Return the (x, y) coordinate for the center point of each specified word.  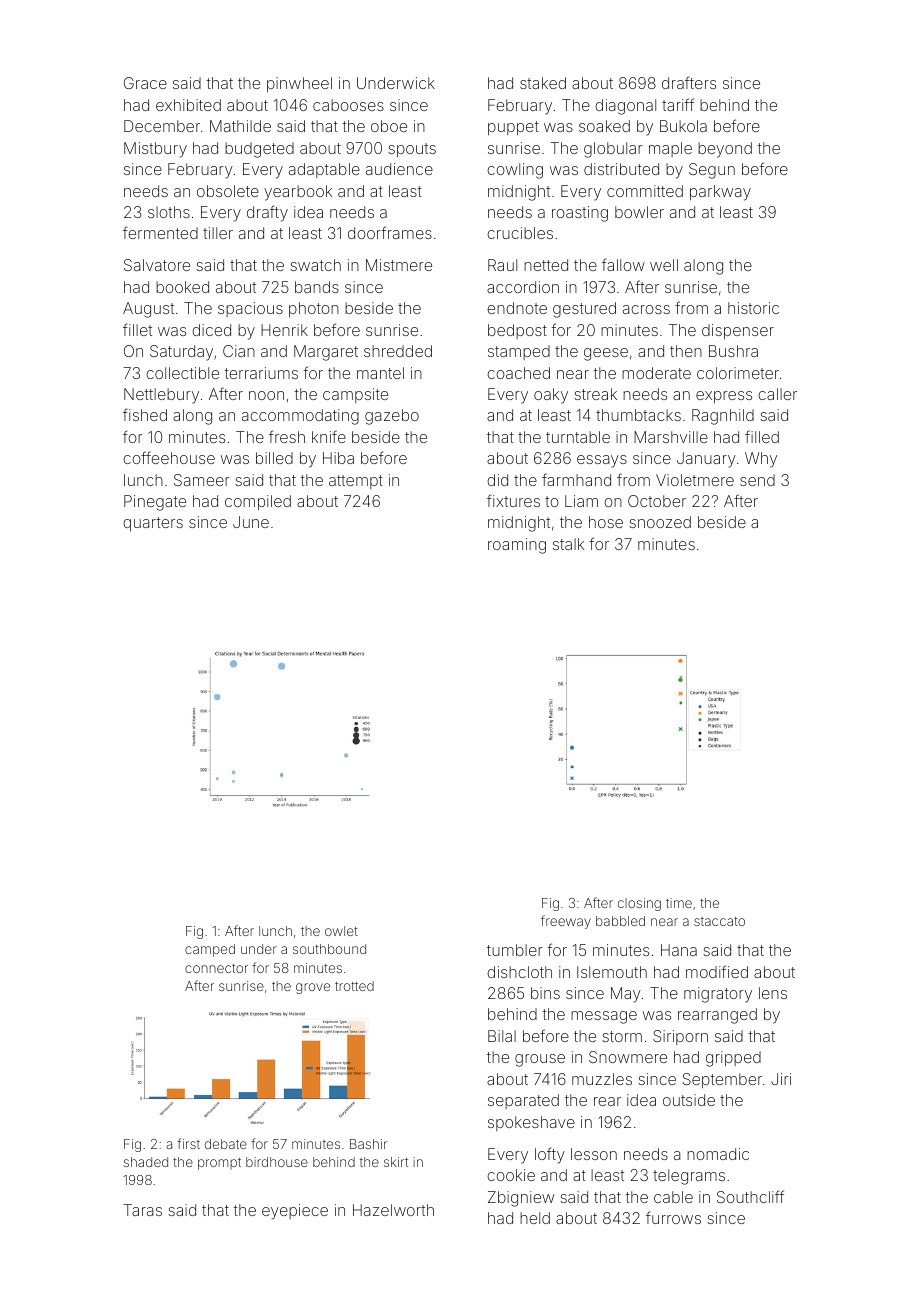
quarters (153, 524)
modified (717, 971)
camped (210, 950)
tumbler (515, 950)
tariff (678, 104)
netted (546, 265)
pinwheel (299, 84)
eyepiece (295, 1212)
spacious (250, 309)
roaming (517, 546)
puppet (513, 128)
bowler (639, 212)
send (757, 480)
